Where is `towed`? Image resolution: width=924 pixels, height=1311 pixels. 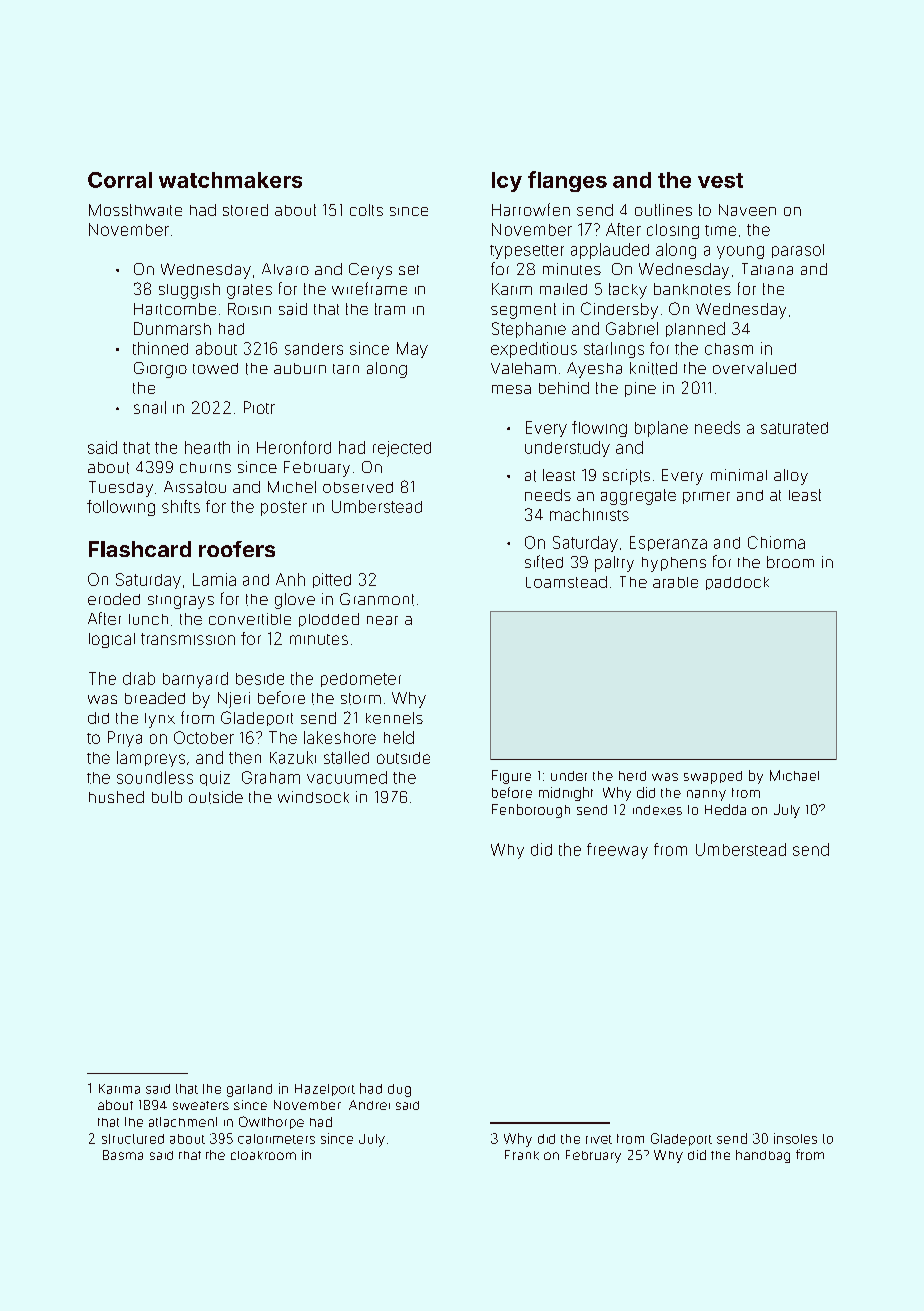
towed is located at coordinates (215, 368).
